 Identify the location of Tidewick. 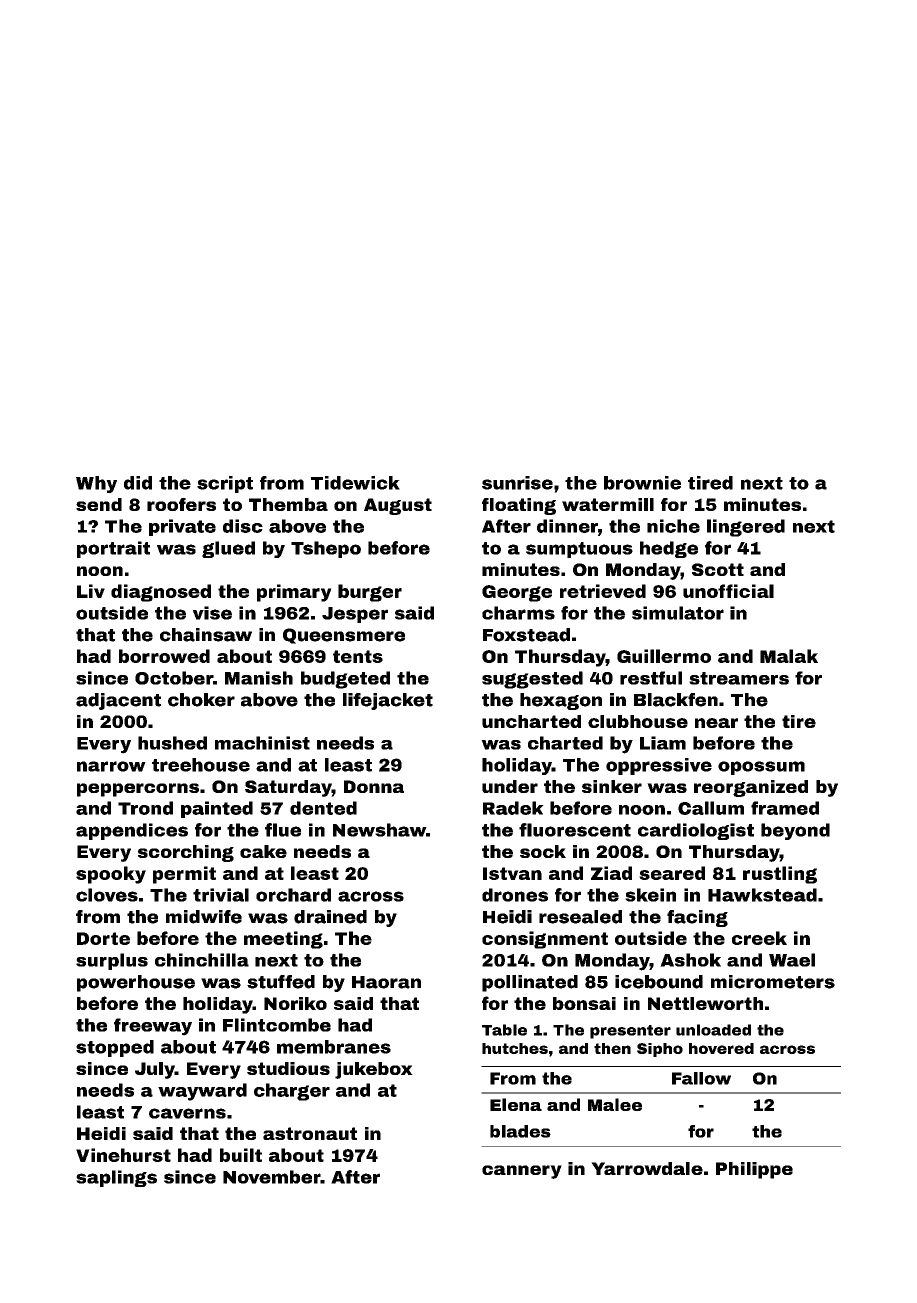
(355, 483).
